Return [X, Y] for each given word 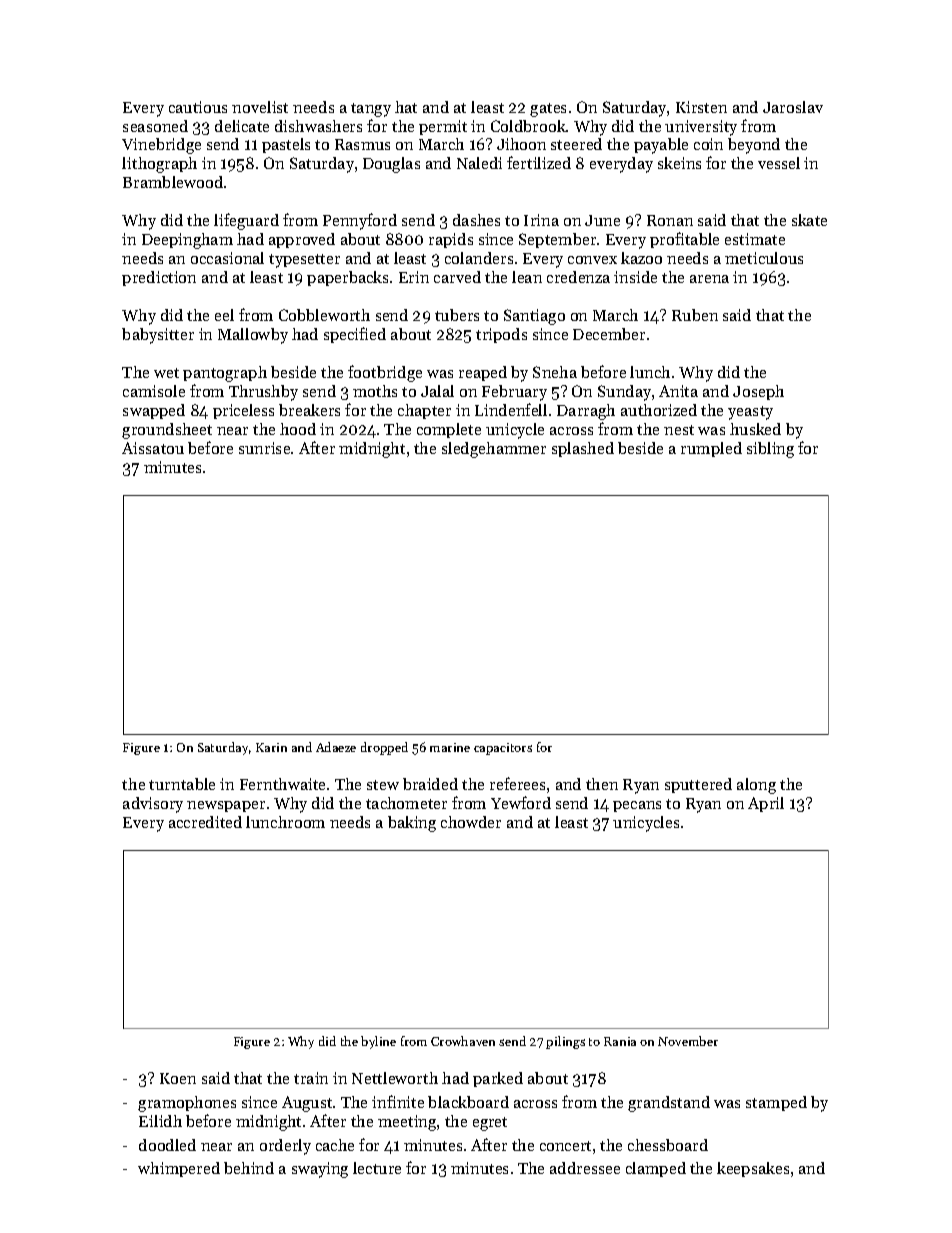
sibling [770, 450]
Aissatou [153, 448]
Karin [271, 747]
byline [378, 1042]
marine [450, 747]
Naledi [479, 163]
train [311, 1078]
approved [302, 240]
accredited [205, 822]
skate [809, 220]
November [688, 1041]
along [756, 786]
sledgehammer [494, 450]
